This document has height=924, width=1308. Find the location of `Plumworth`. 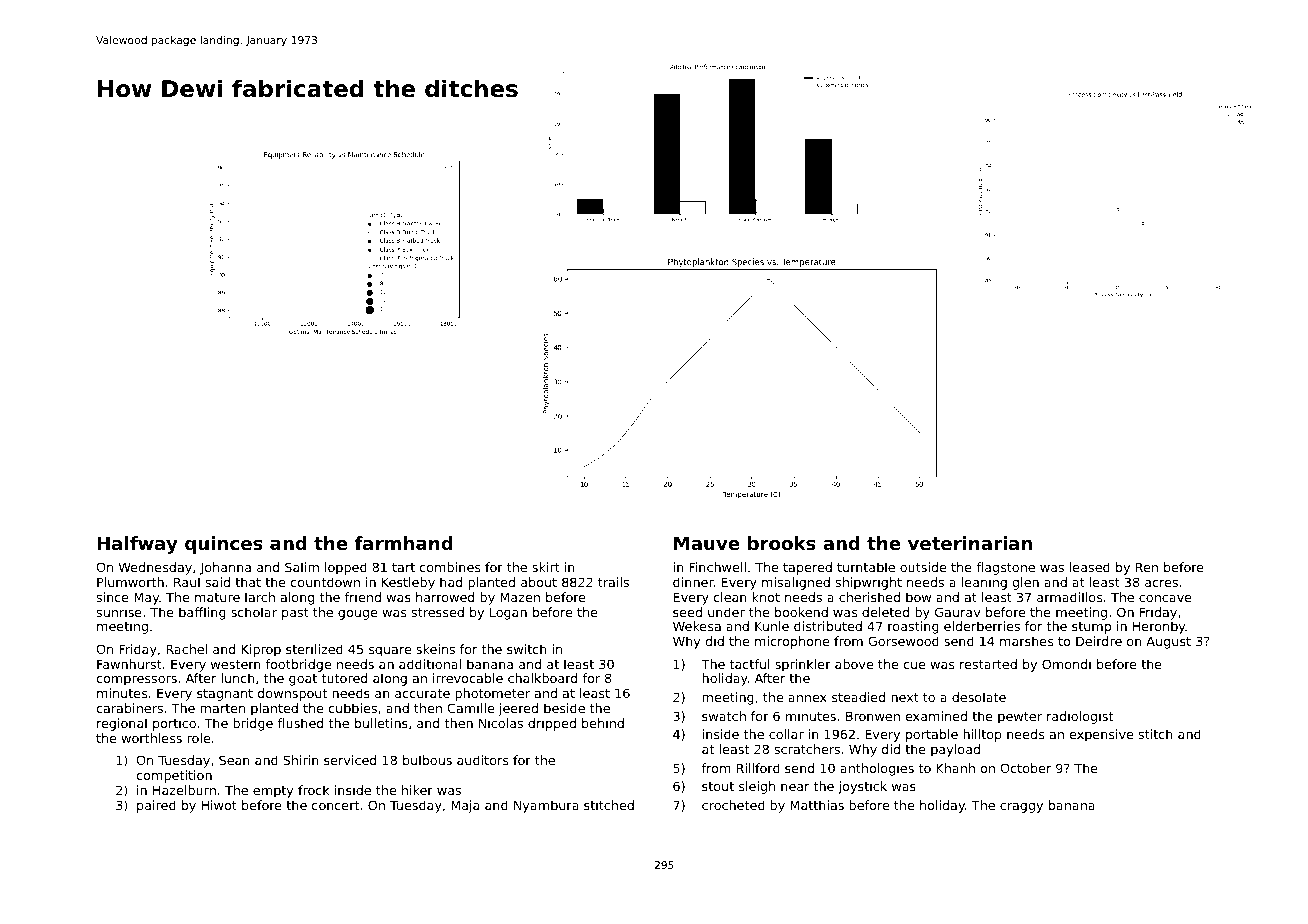

Plumworth is located at coordinates (130, 582).
